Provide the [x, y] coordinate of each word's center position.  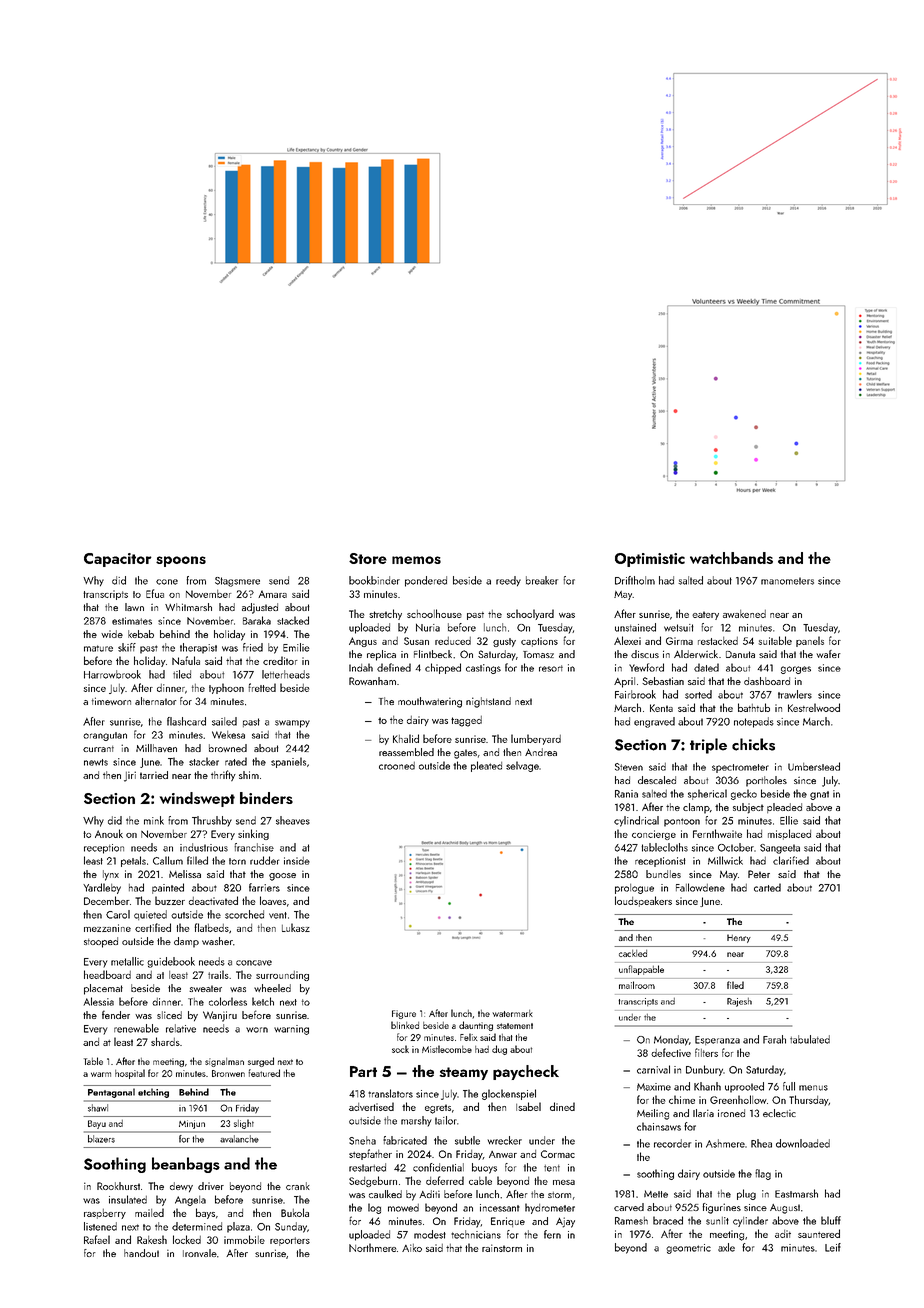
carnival [653, 1069]
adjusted [260, 608]
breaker [542, 580]
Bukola [295, 1212]
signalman [224, 1062]
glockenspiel [509, 1094]
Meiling [653, 1114]
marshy [416, 1121]
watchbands [731, 558]
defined [394, 667]
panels [810, 641]
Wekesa [228, 735]
